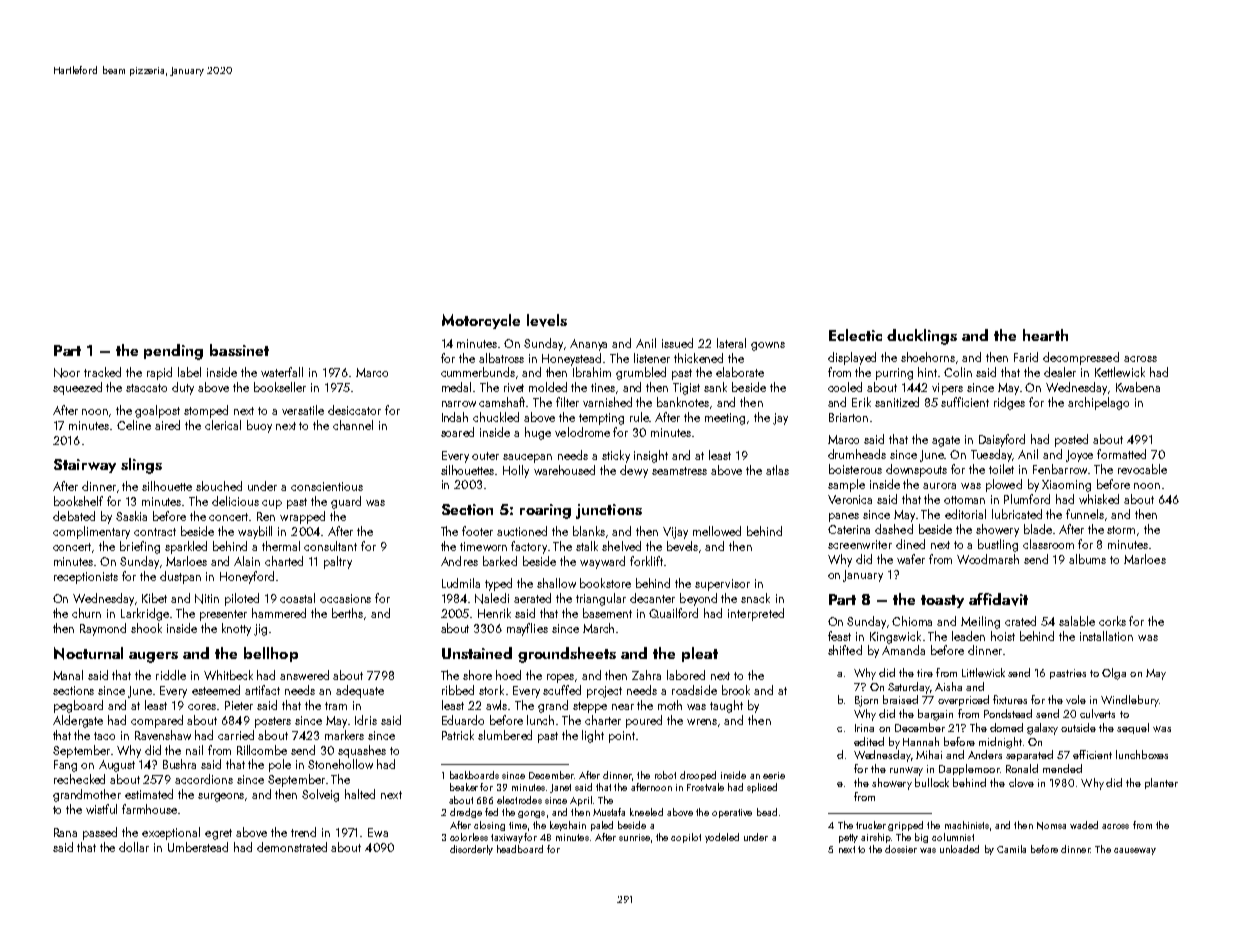  Describe the element at coordinates (762, 788) in the document. I see `spliced` at that location.
